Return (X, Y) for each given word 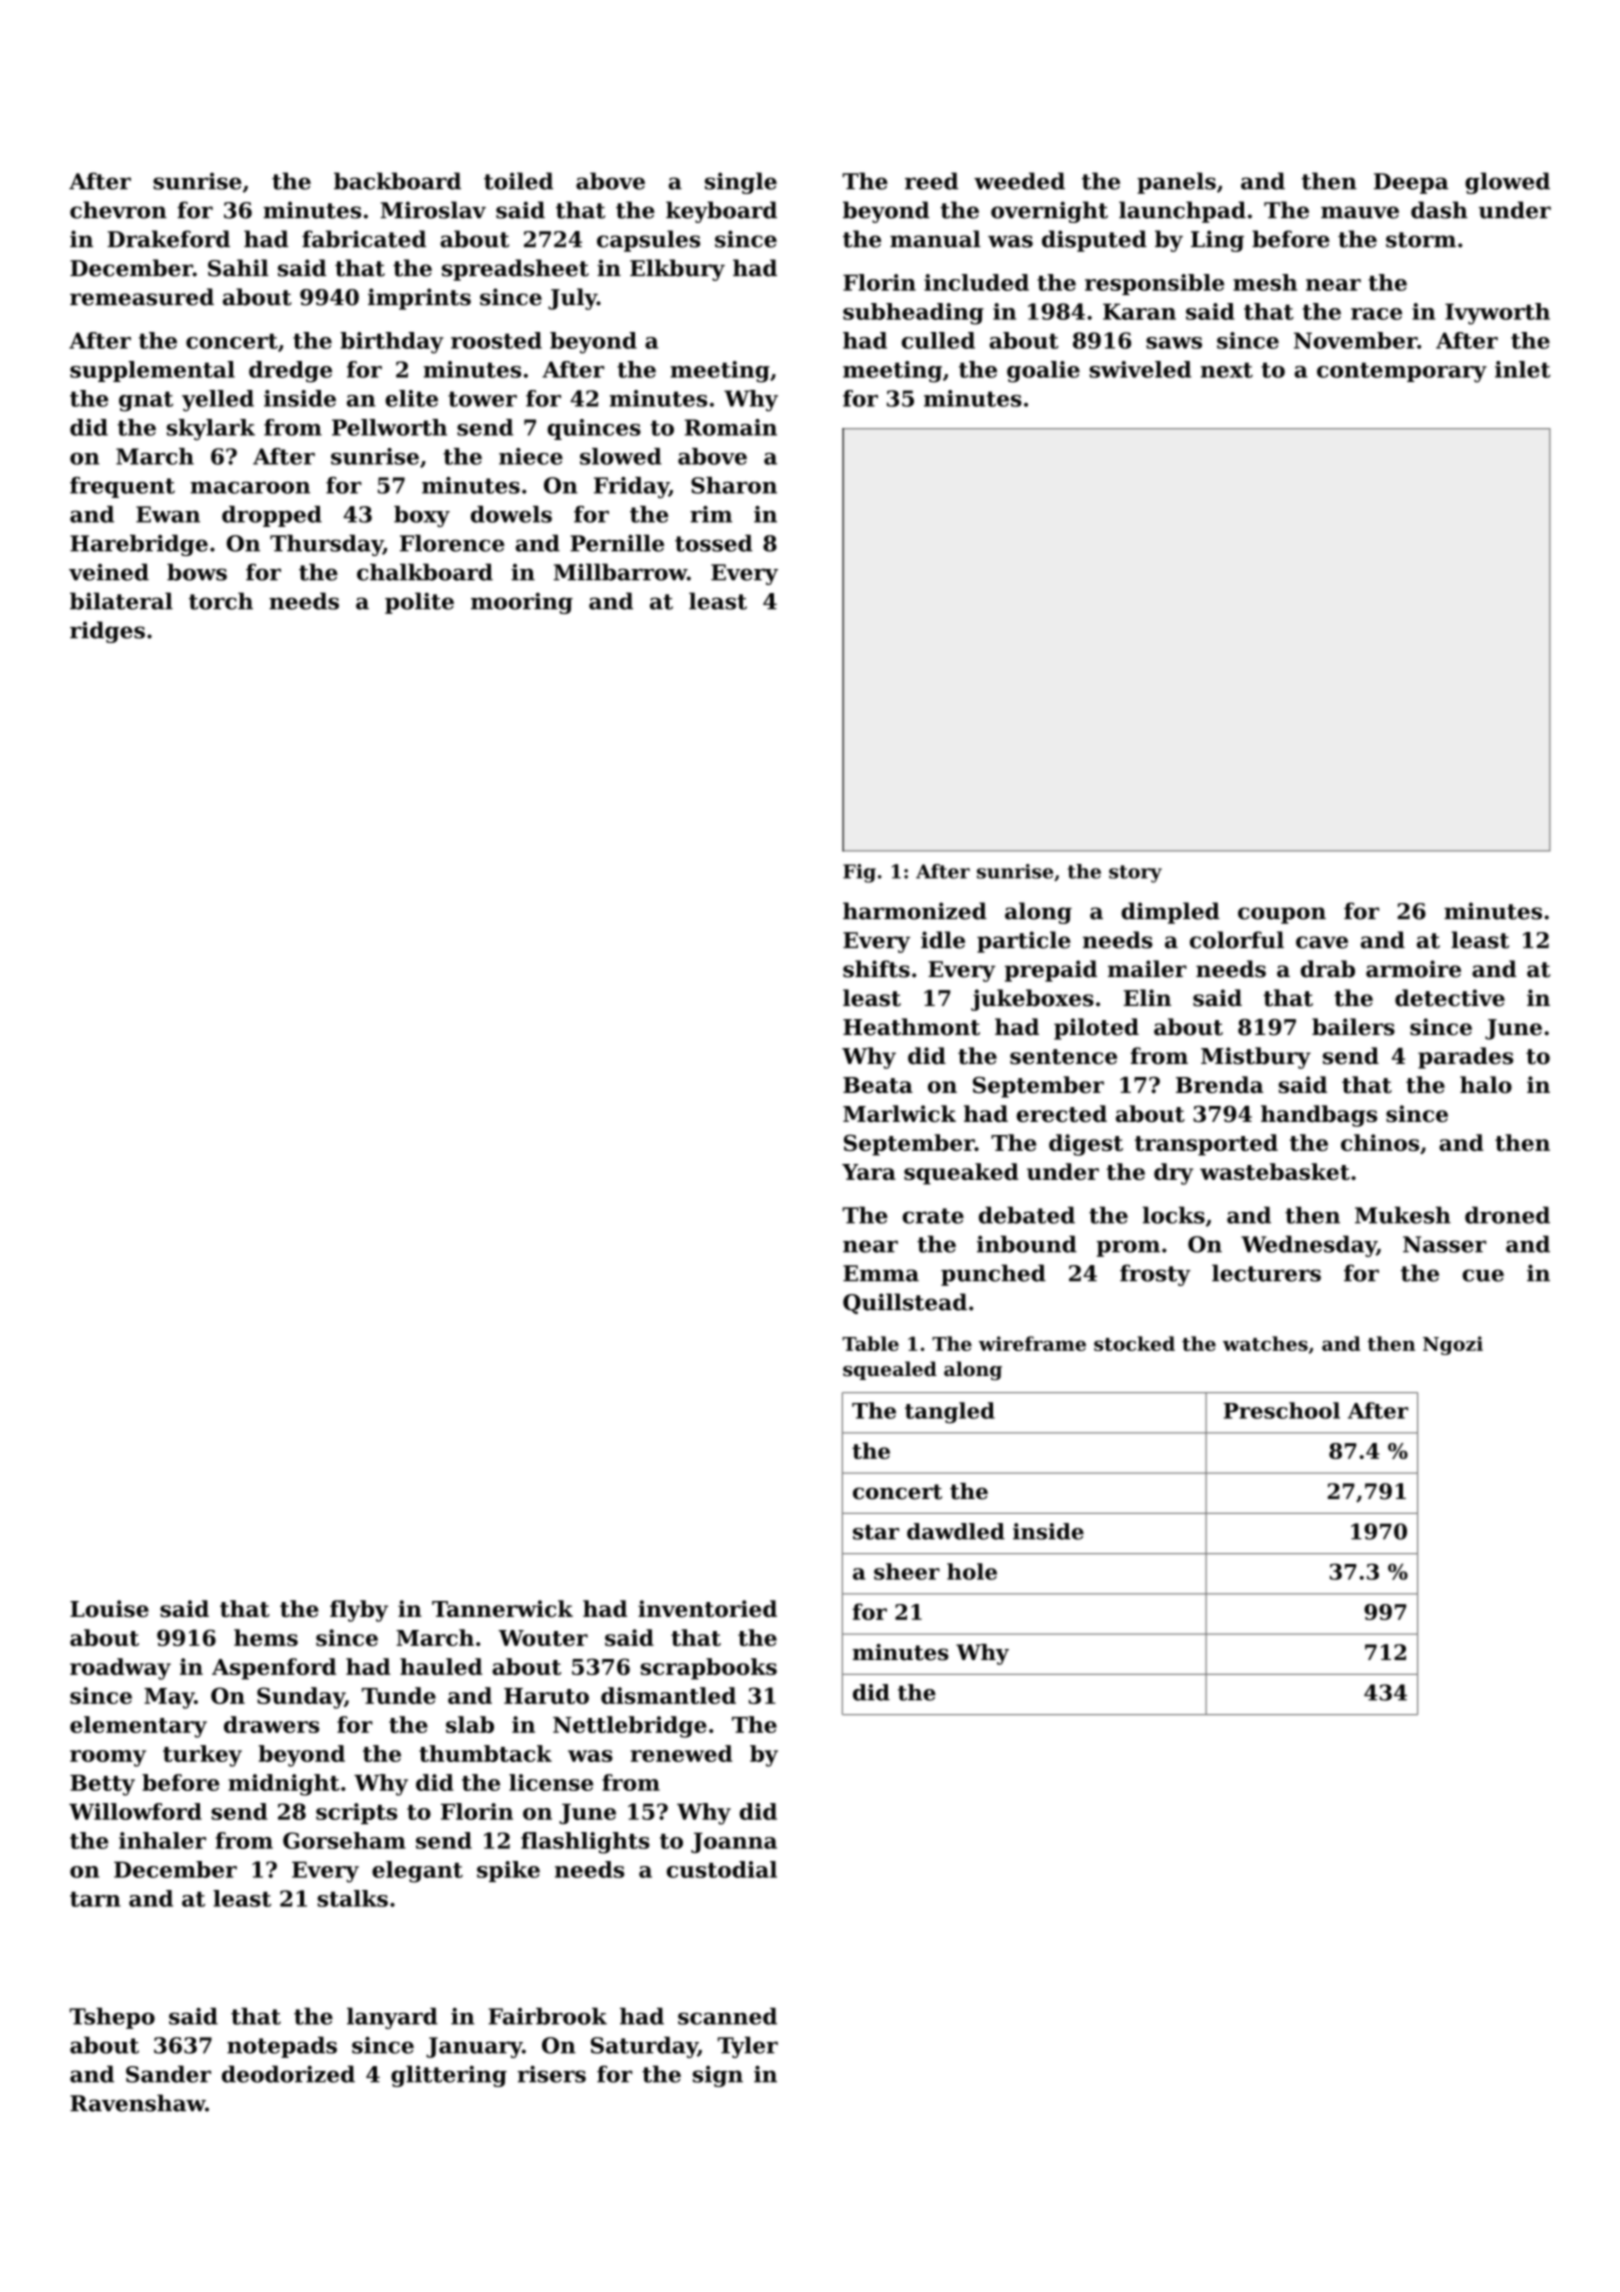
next (1227, 370)
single (741, 183)
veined (109, 572)
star (876, 1532)
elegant (417, 1872)
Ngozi (1453, 1345)
